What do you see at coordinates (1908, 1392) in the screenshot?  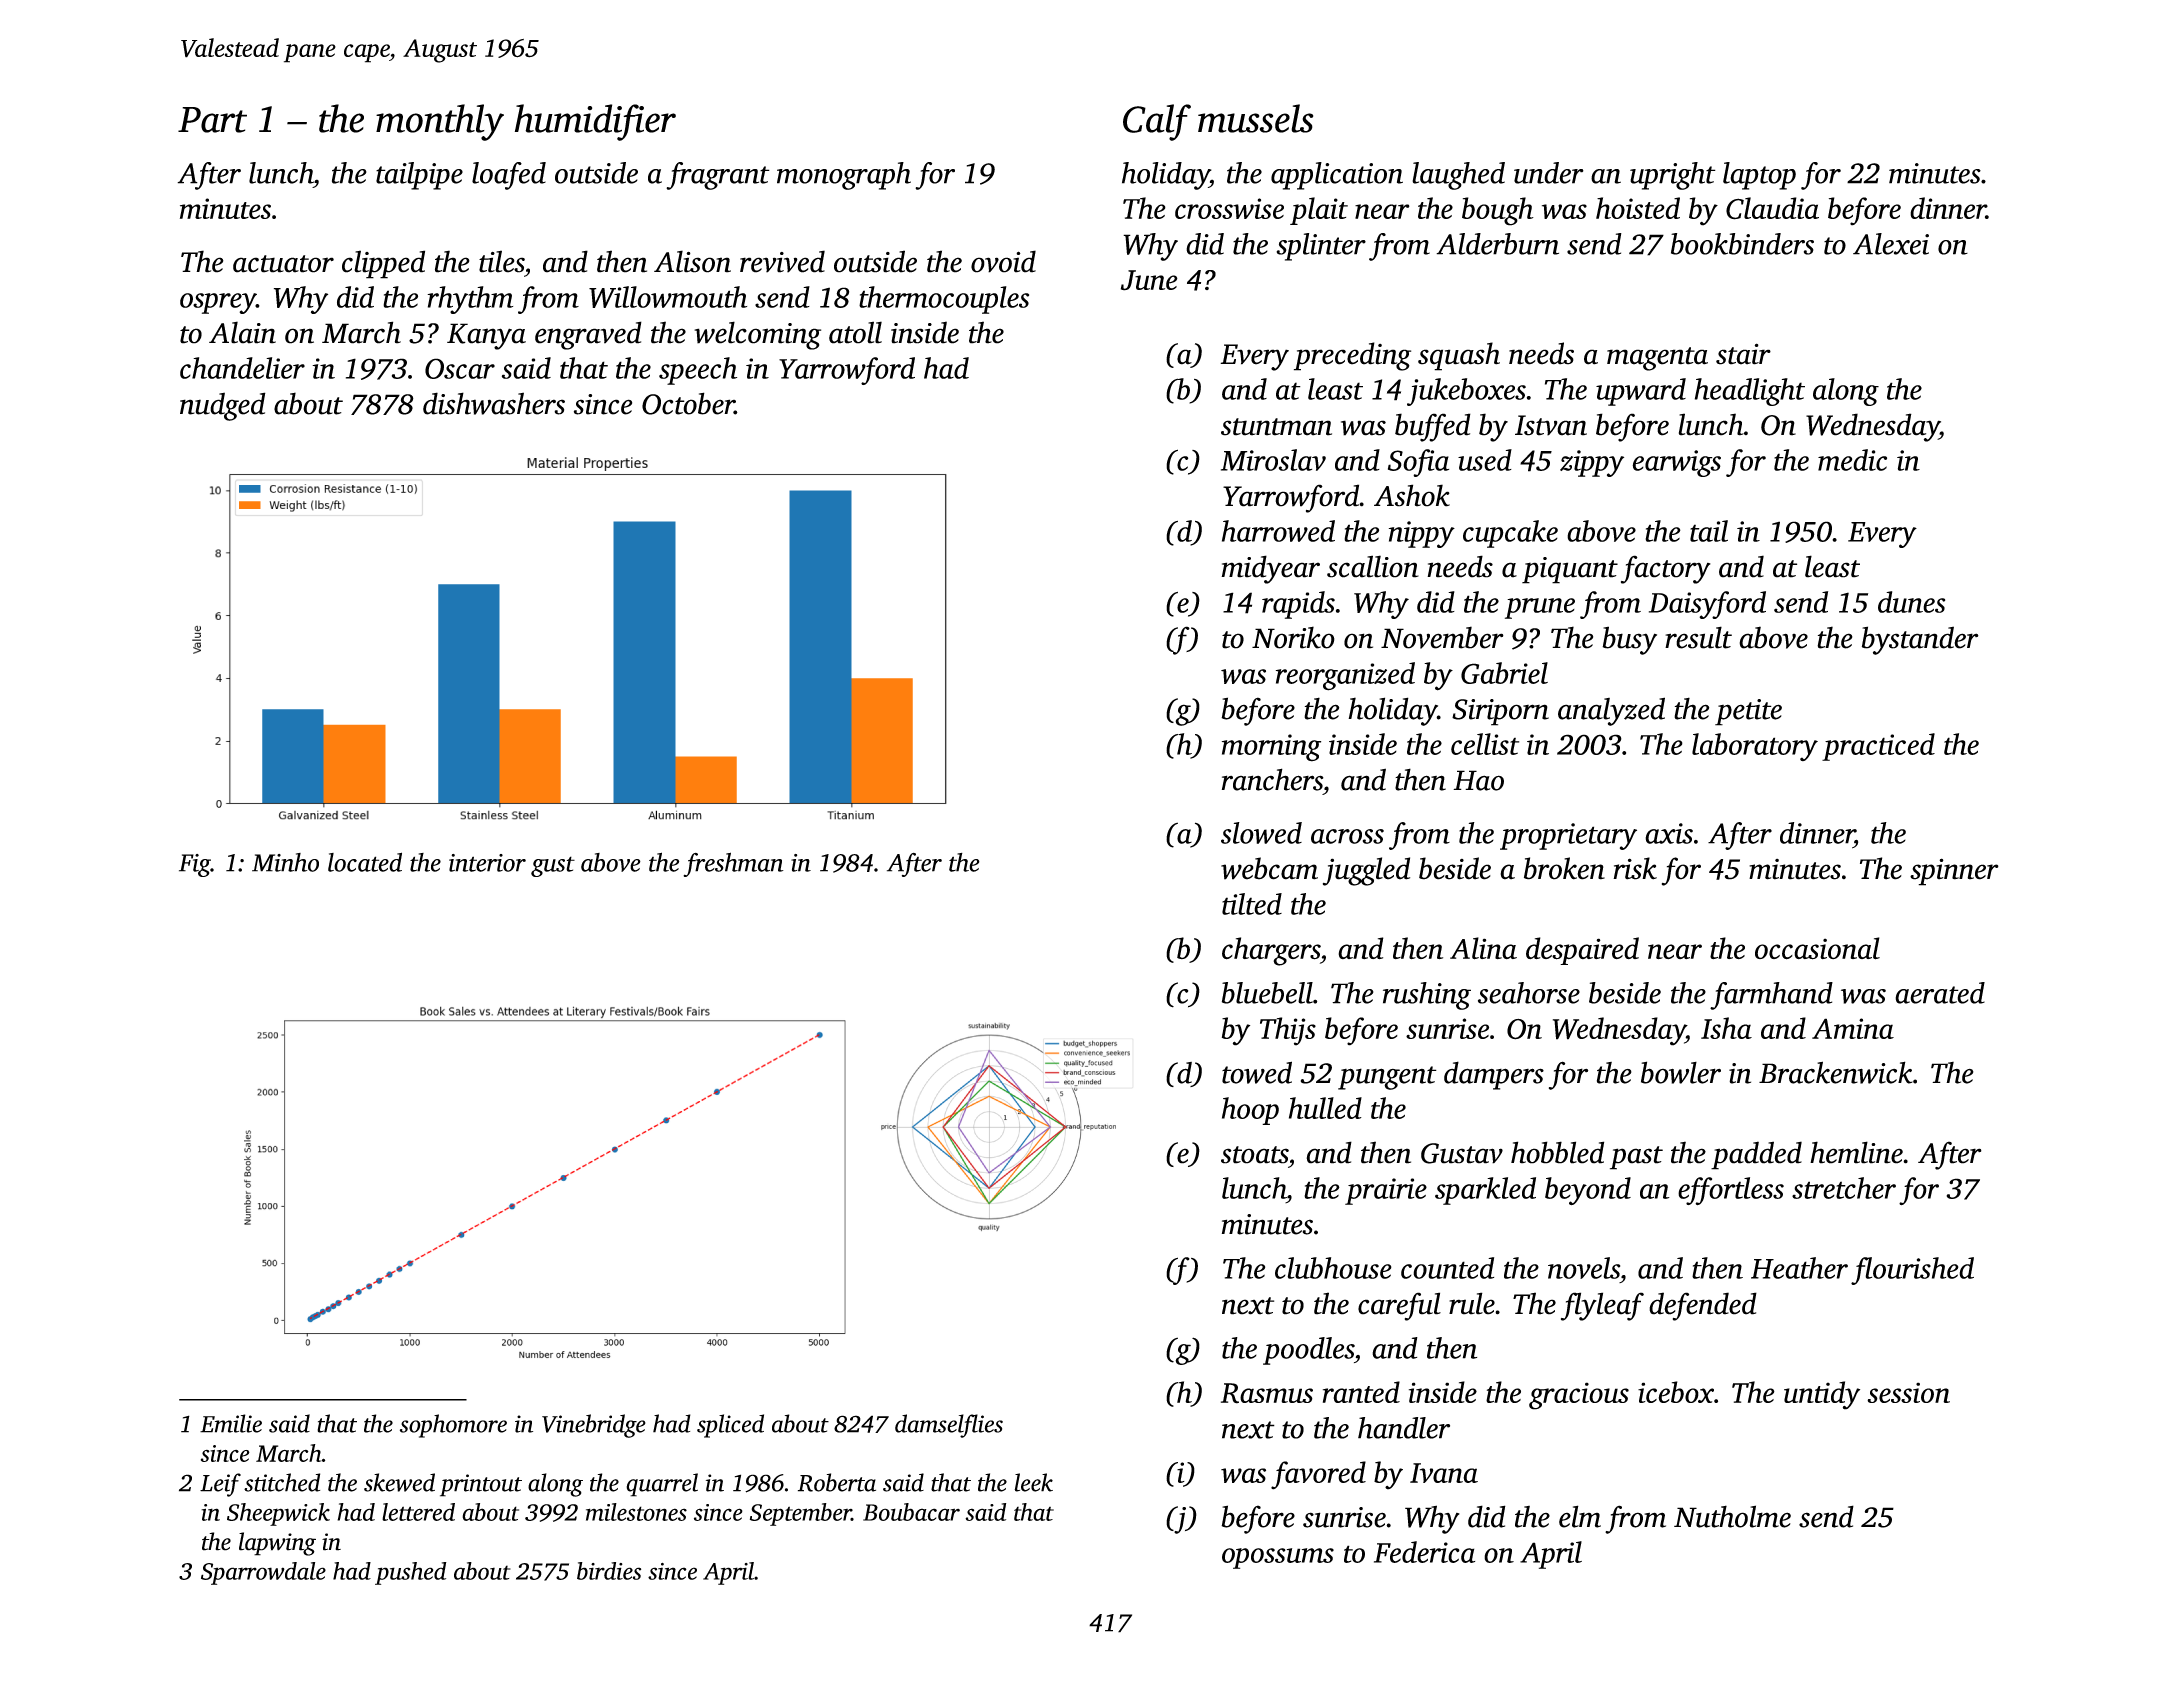 I see `session` at bounding box center [1908, 1392].
